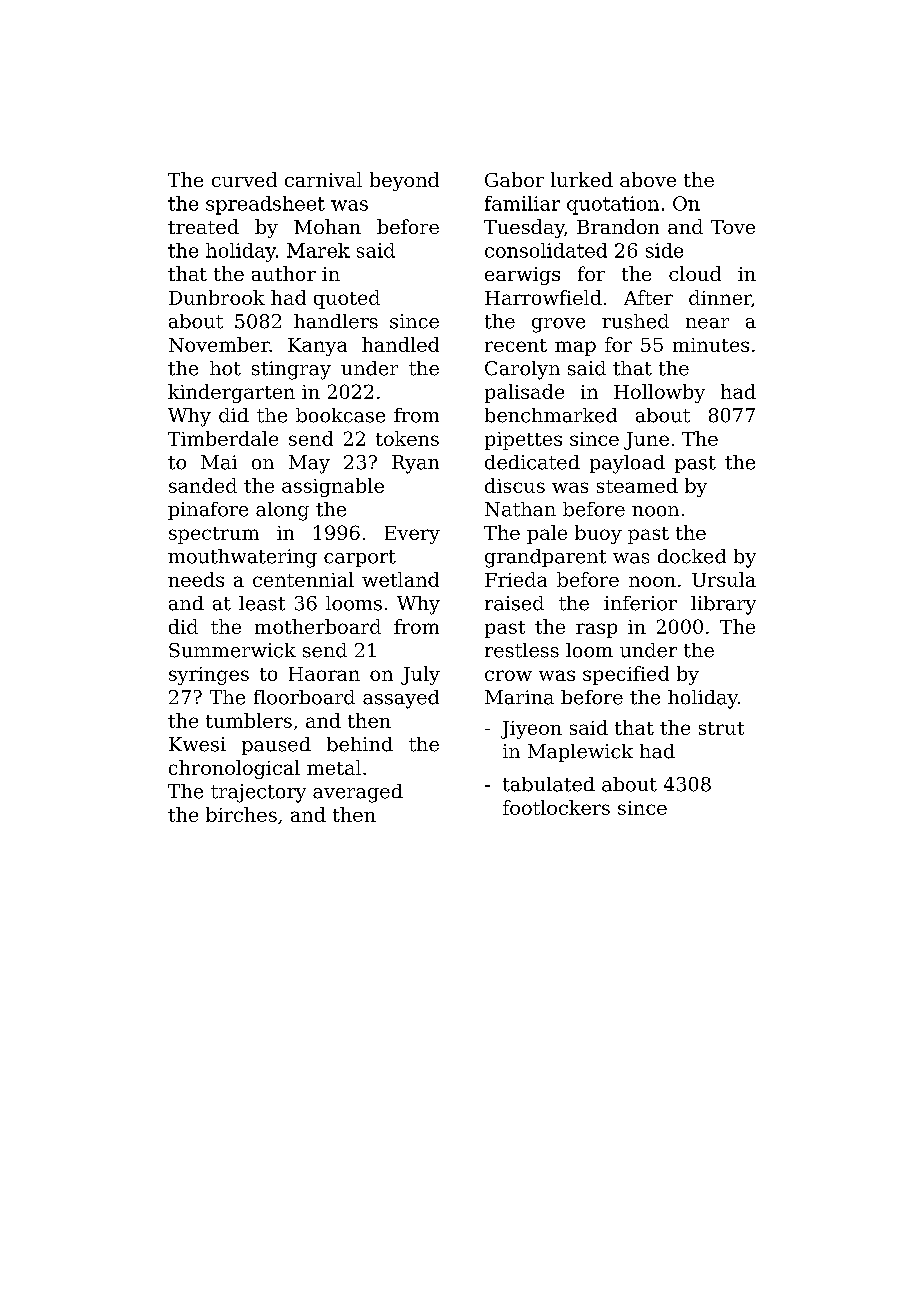 The image size is (924, 1311). Describe the element at coordinates (515, 485) in the document. I see `discus` at that location.
